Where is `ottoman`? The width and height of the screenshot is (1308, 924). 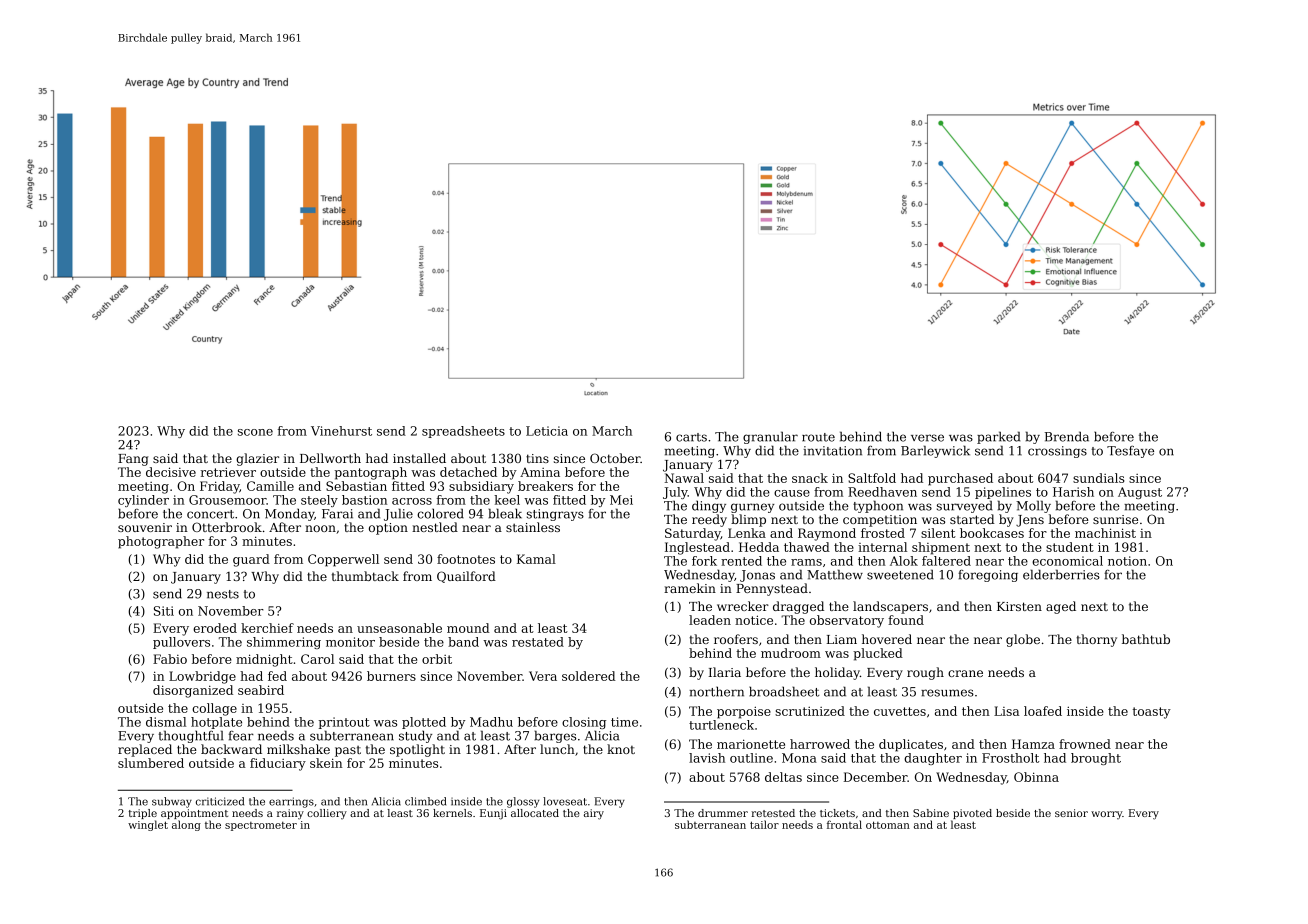
ottoman is located at coordinates (888, 825).
